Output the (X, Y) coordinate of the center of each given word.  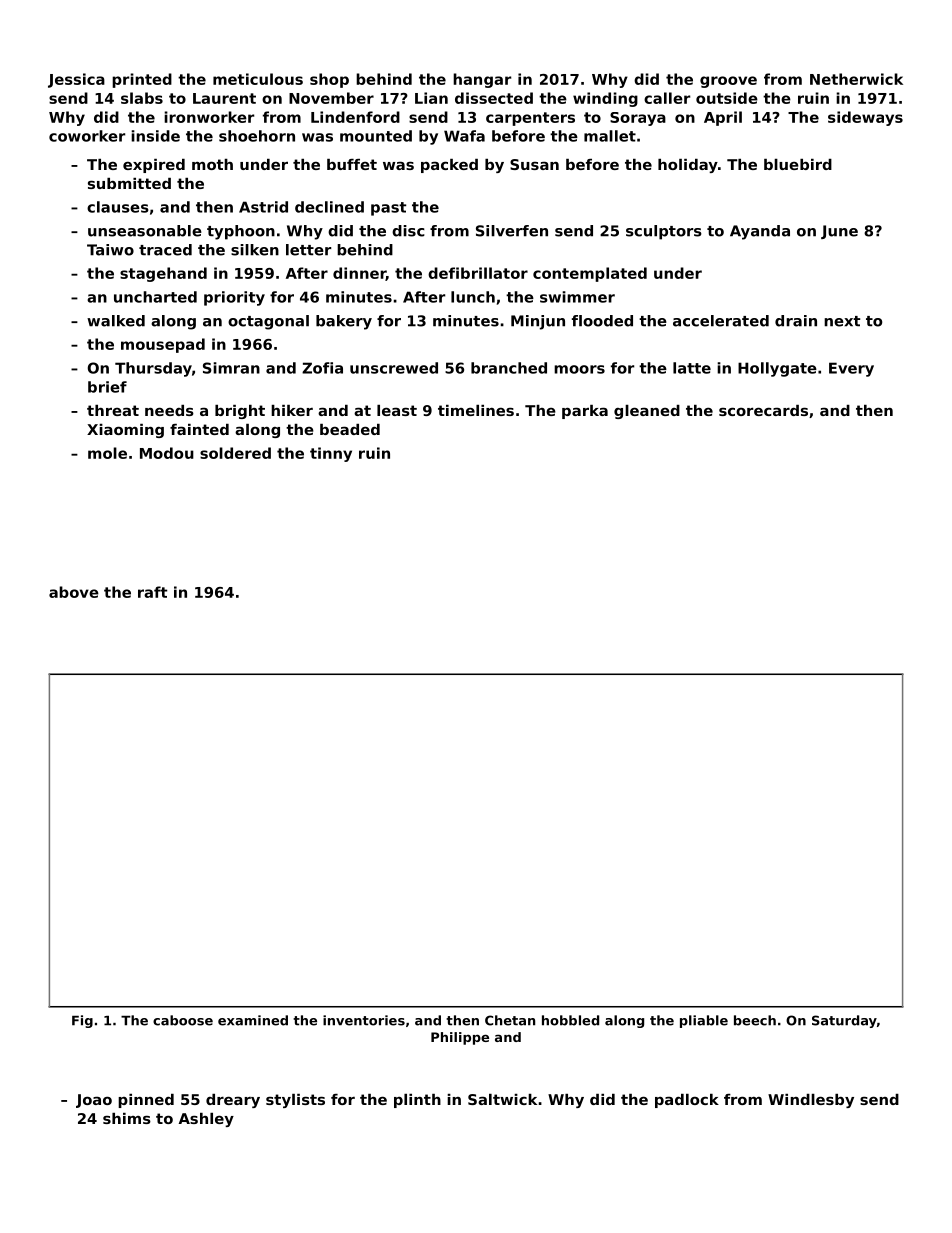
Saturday (844, 1021)
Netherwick (856, 79)
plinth (417, 1101)
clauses (118, 207)
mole (107, 453)
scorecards (763, 410)
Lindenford (355, 117)
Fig (82, 1021)
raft (152, 592)
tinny (331, 454)
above (74, 592)
